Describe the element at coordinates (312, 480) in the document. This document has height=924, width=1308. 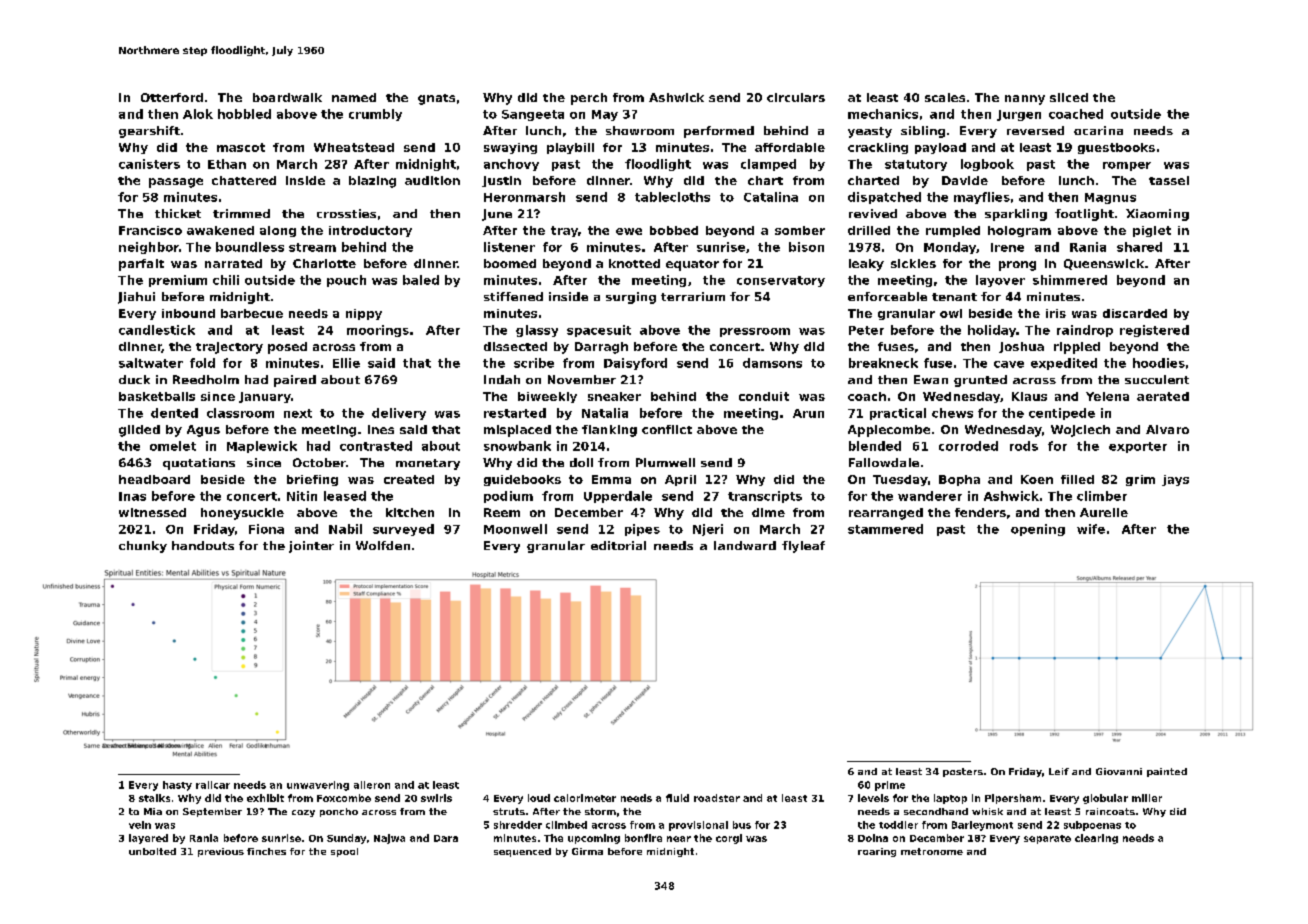
I see `briefing` at that location.
